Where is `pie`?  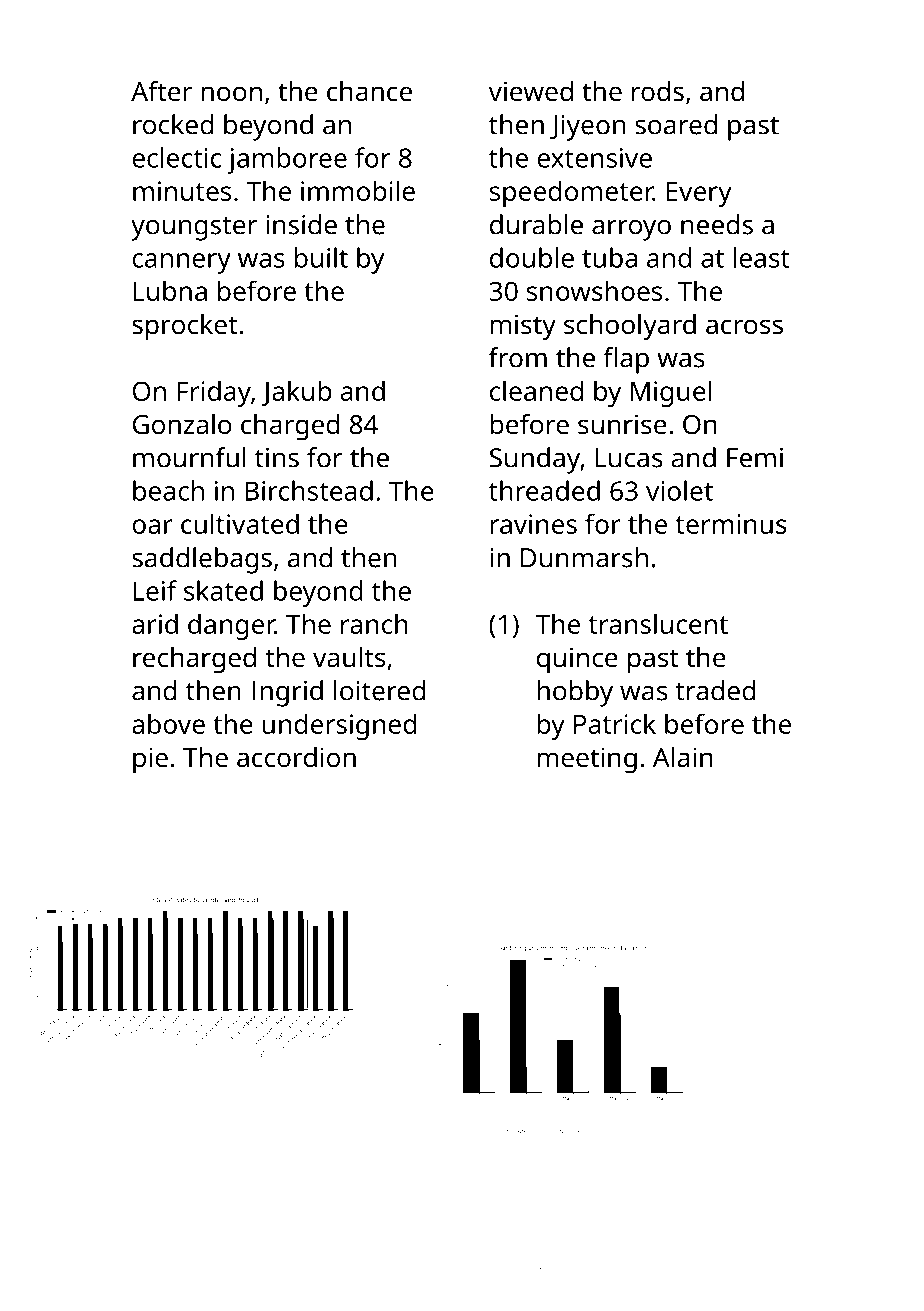 pie is located at coordinates (150, 760).
